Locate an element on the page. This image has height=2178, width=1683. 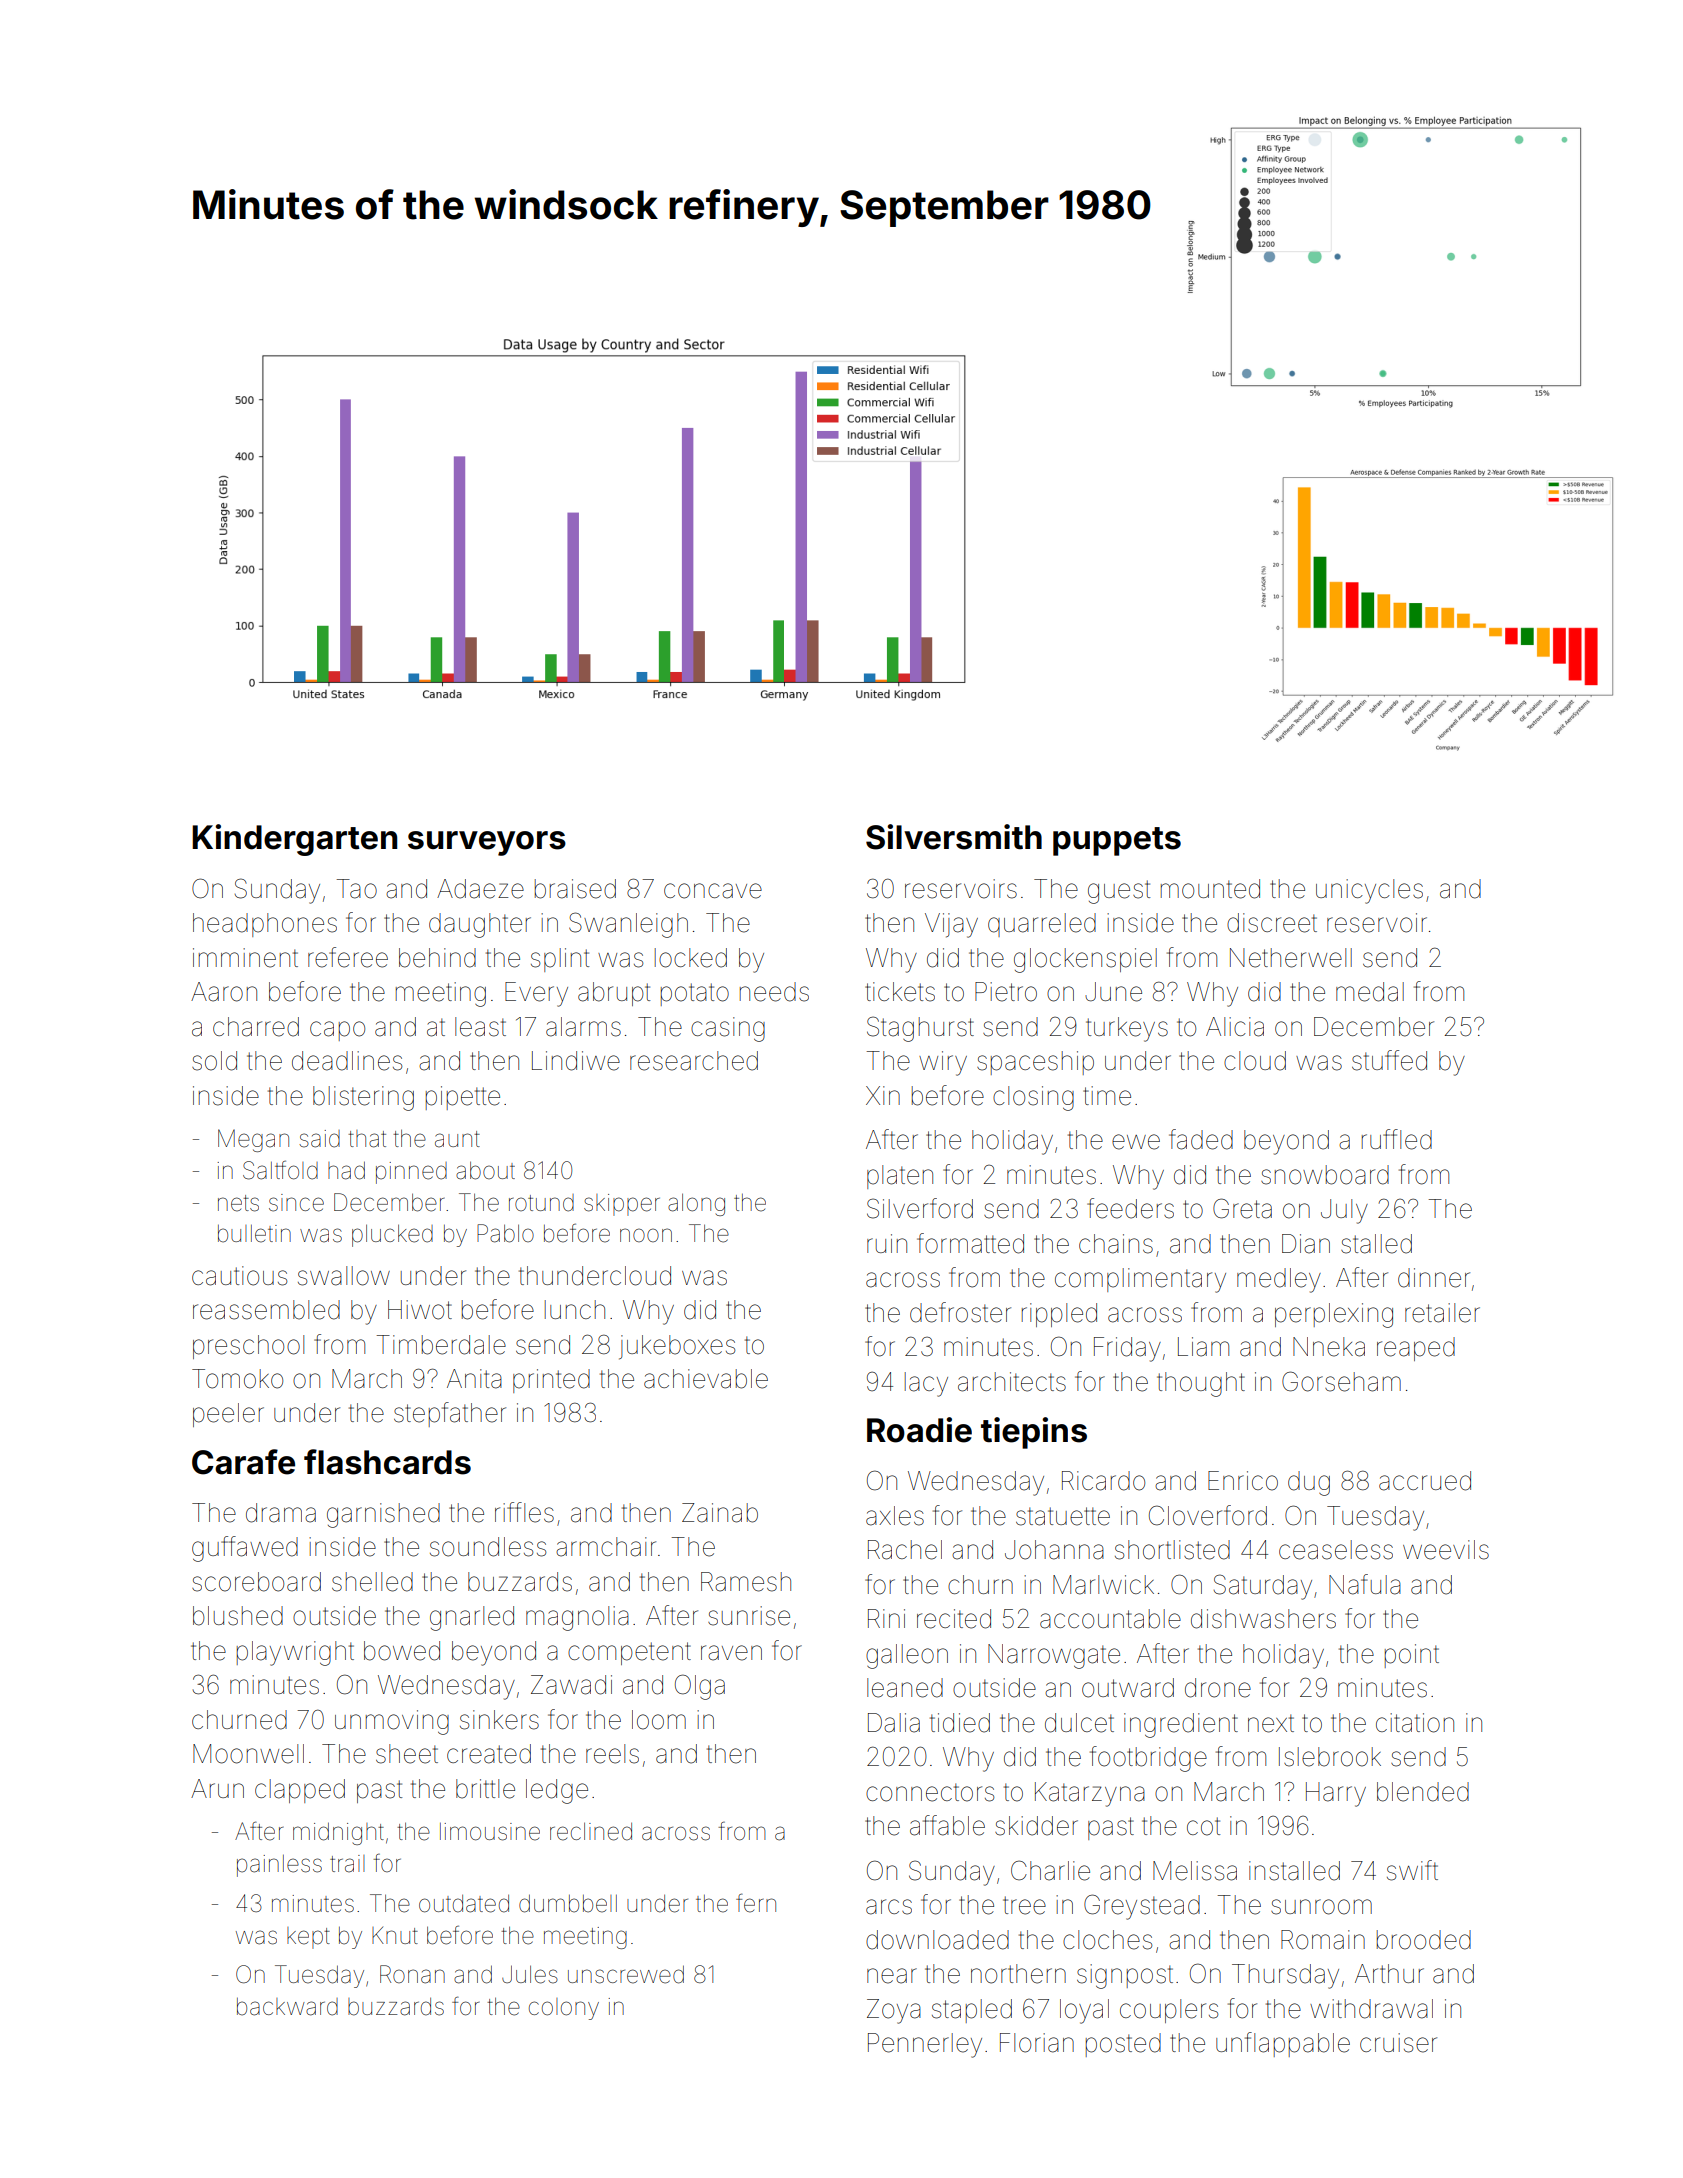
preschool is located at coordinates (248, 1347).
